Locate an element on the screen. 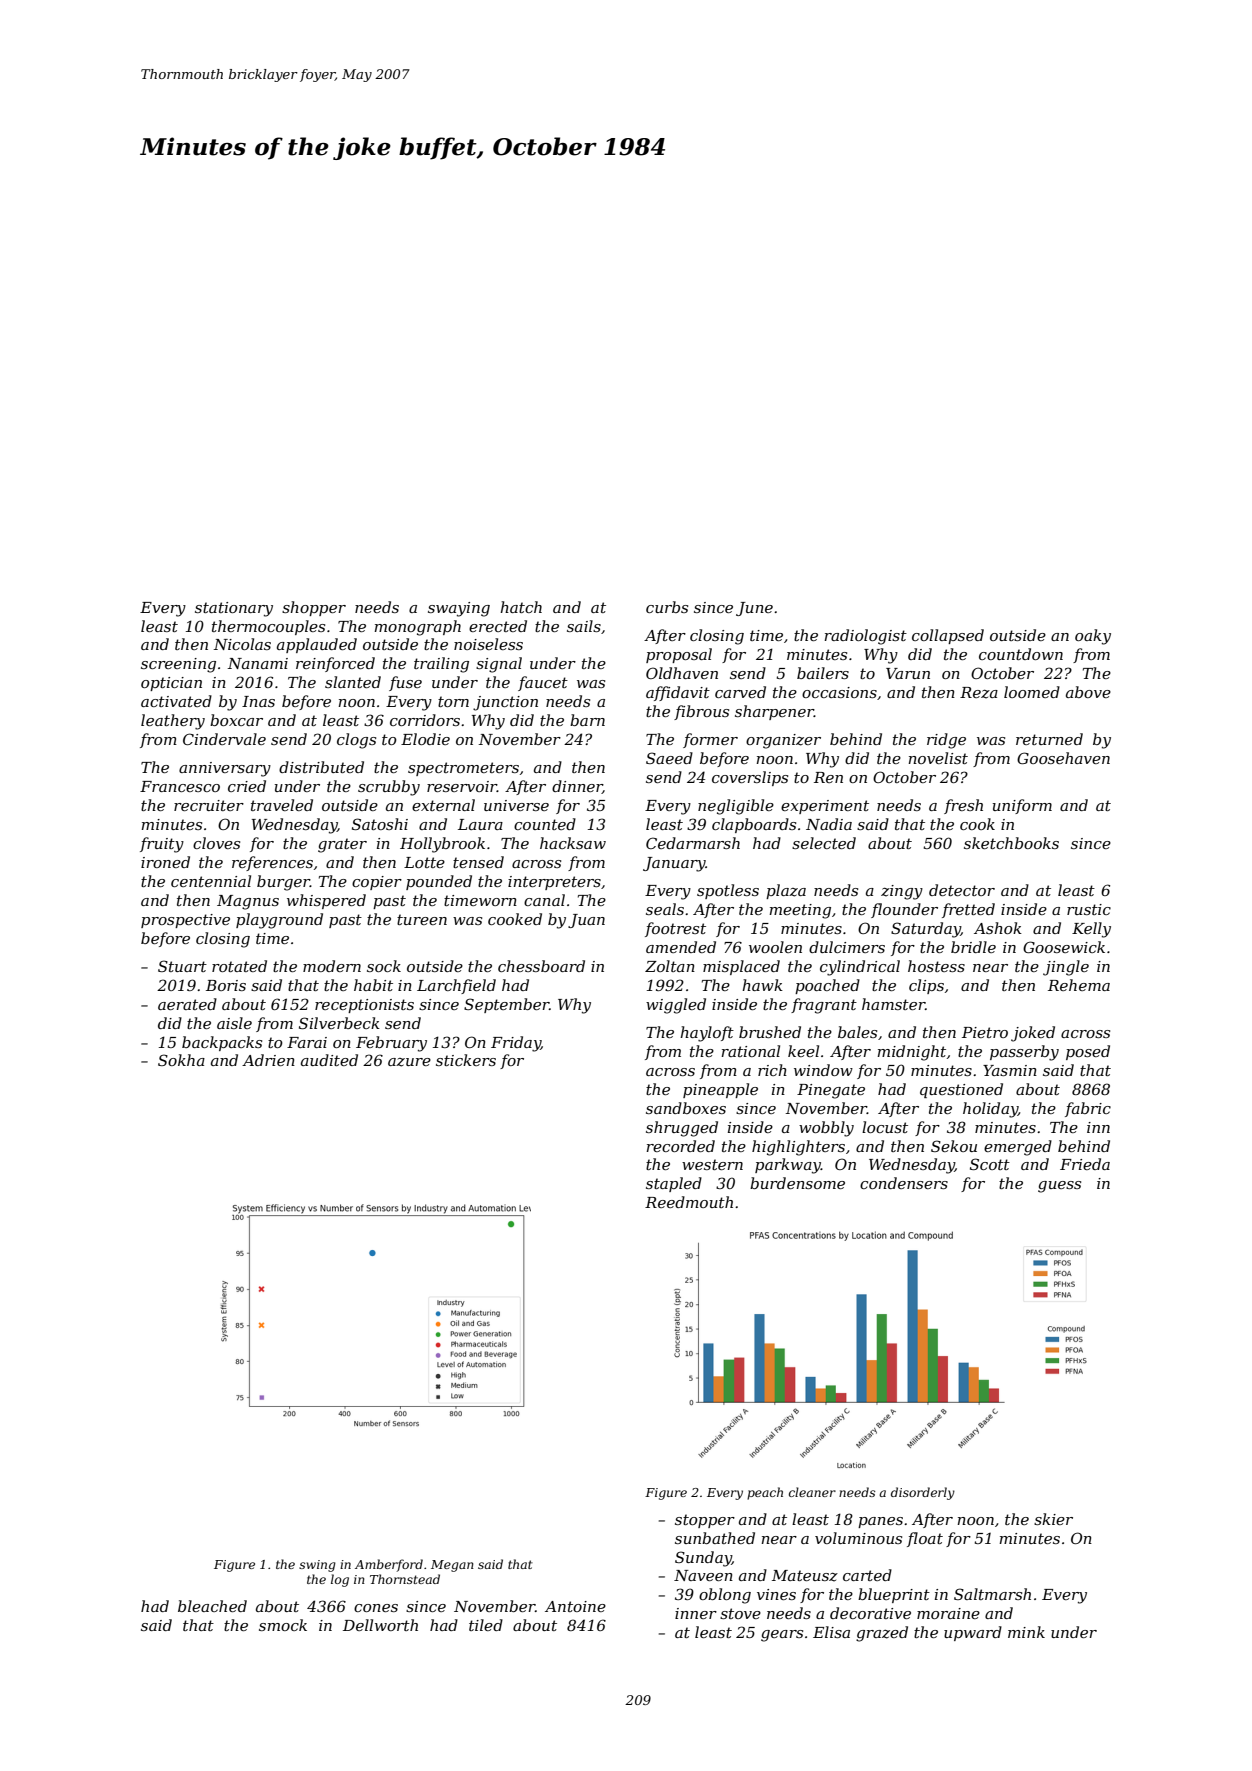  swaying is located at coordinates (459, 609).
